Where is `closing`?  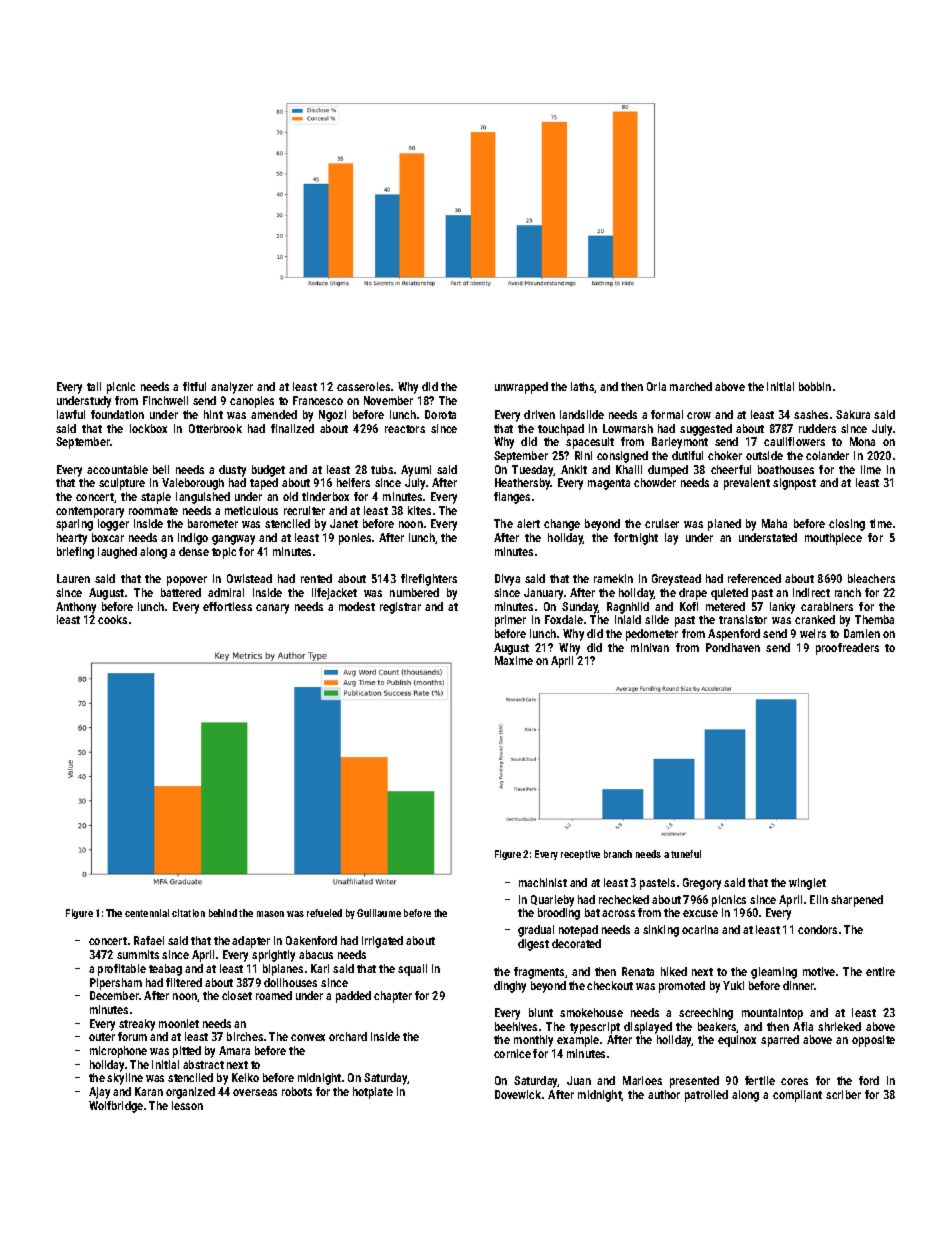 closing is located at coordinates (847, 525).
